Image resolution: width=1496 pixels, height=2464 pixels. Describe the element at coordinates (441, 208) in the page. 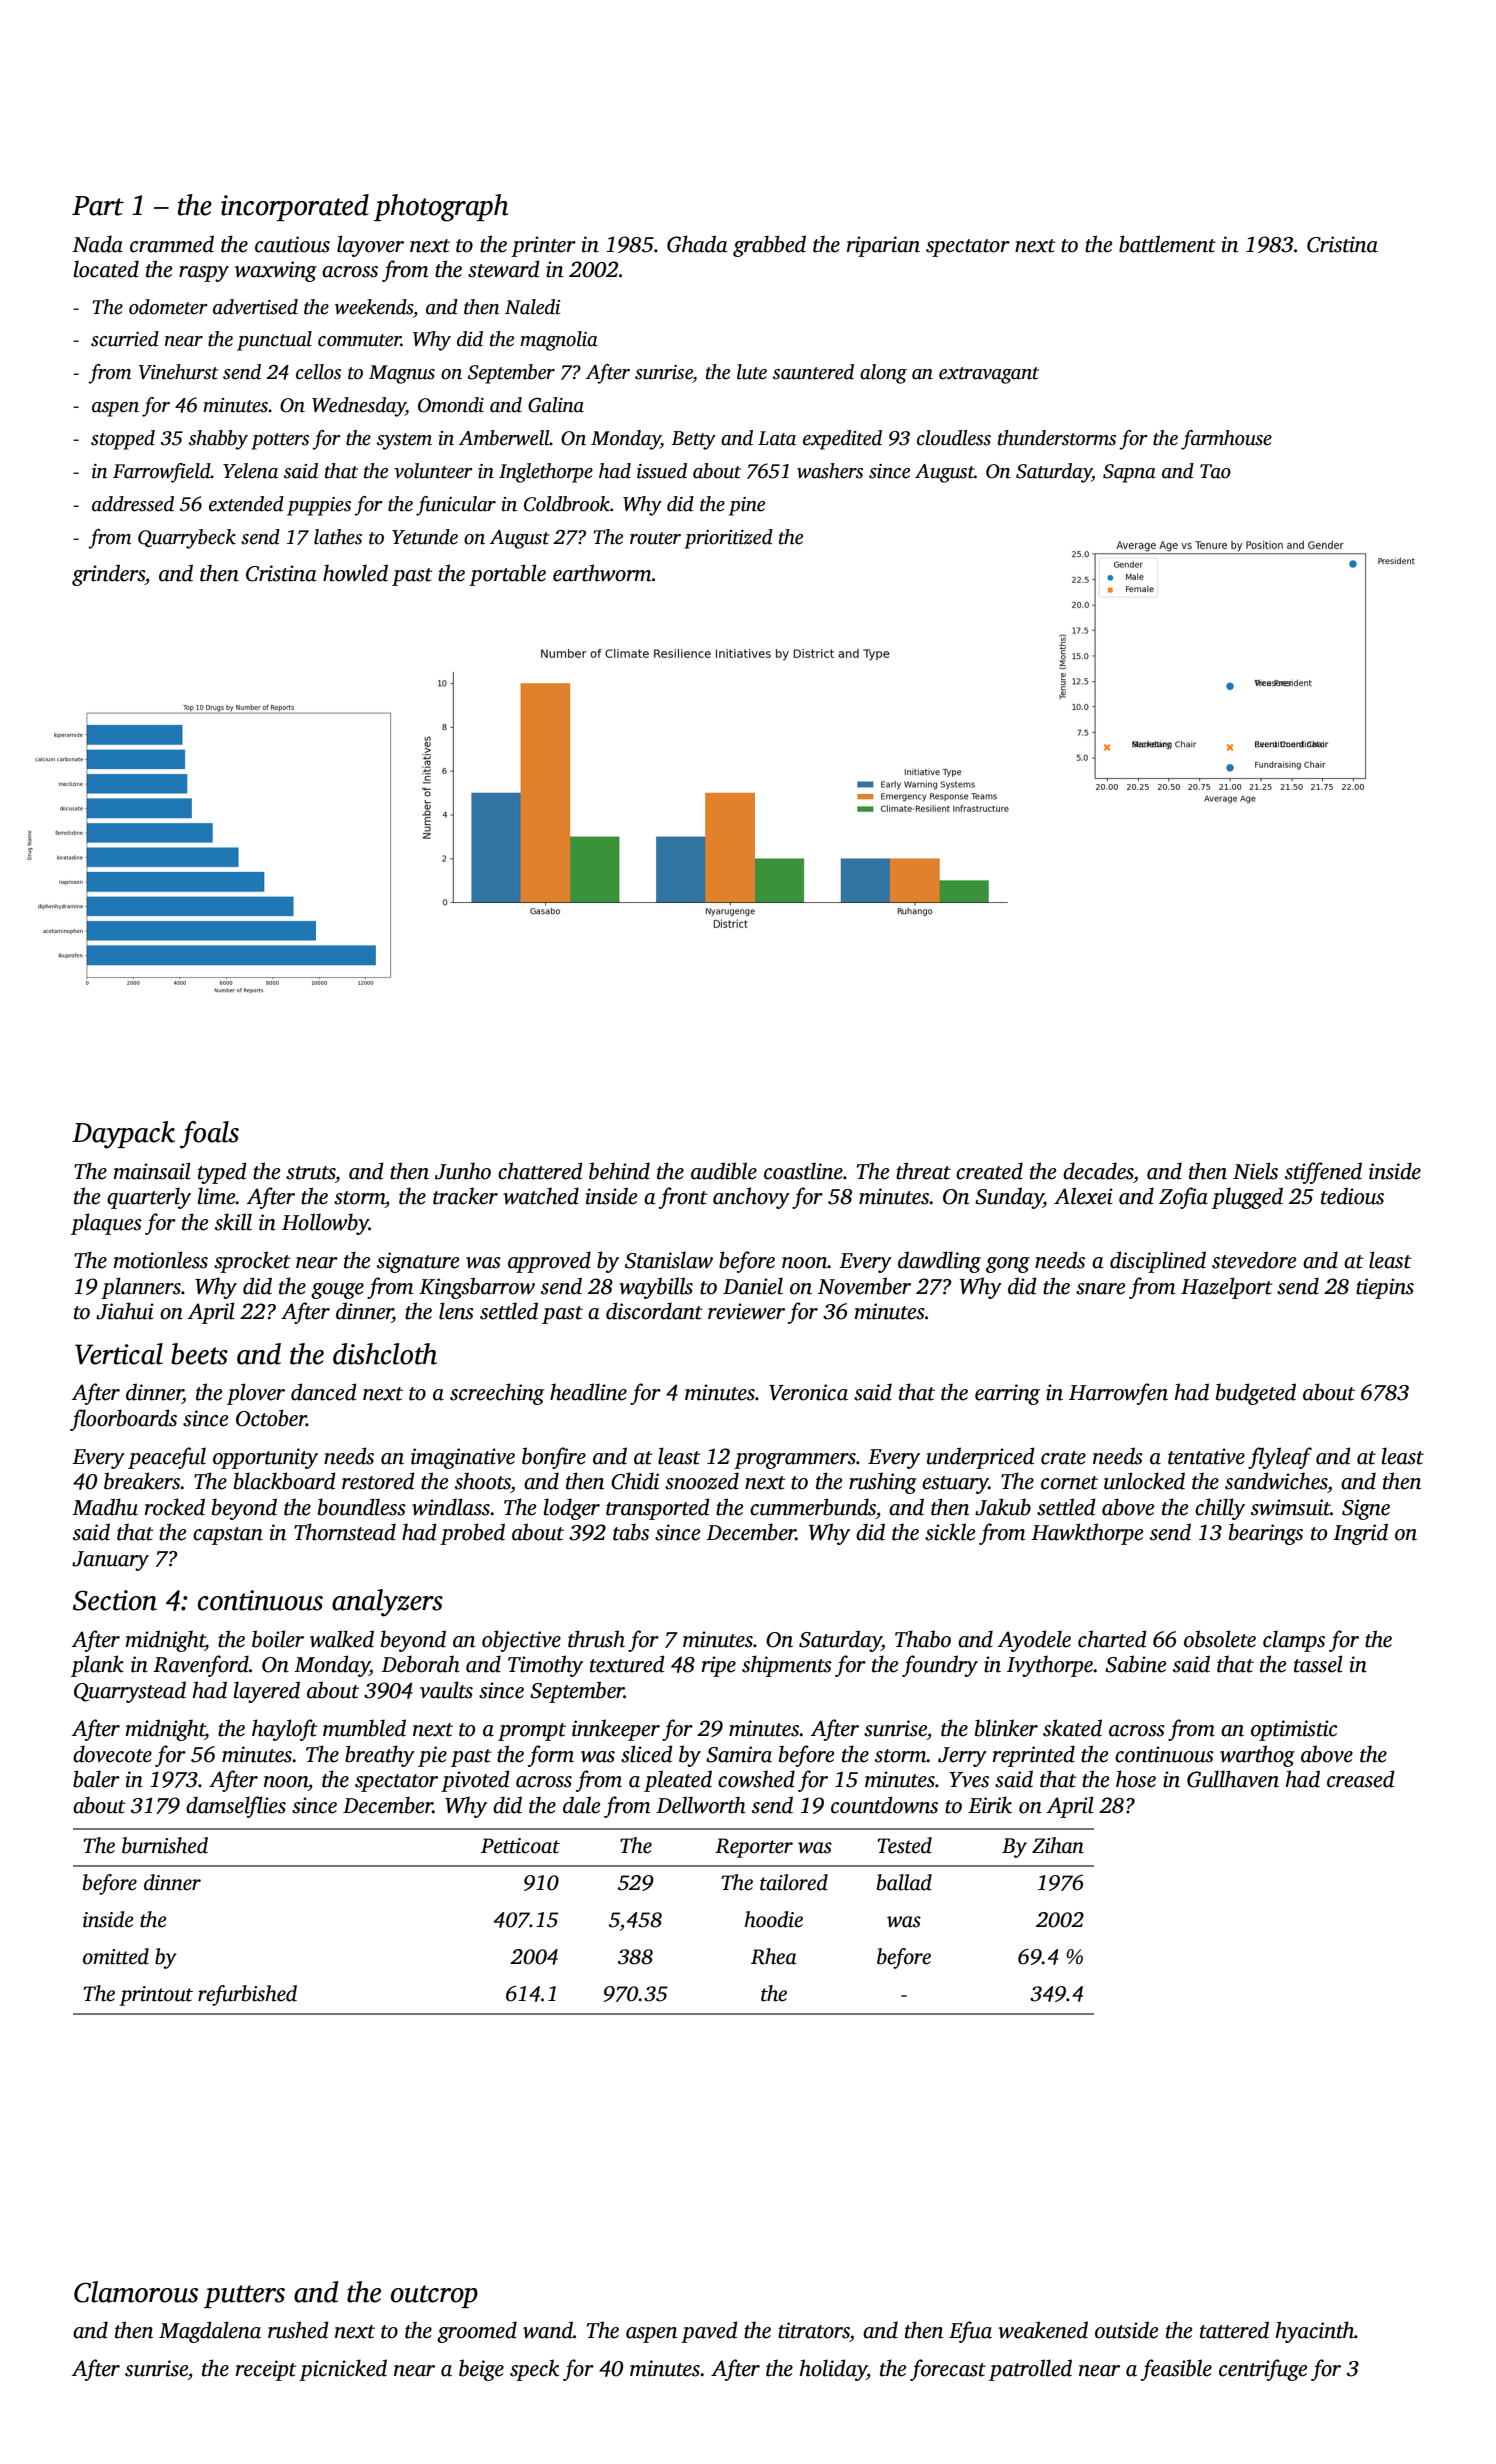

I see `photograph` at that location.
